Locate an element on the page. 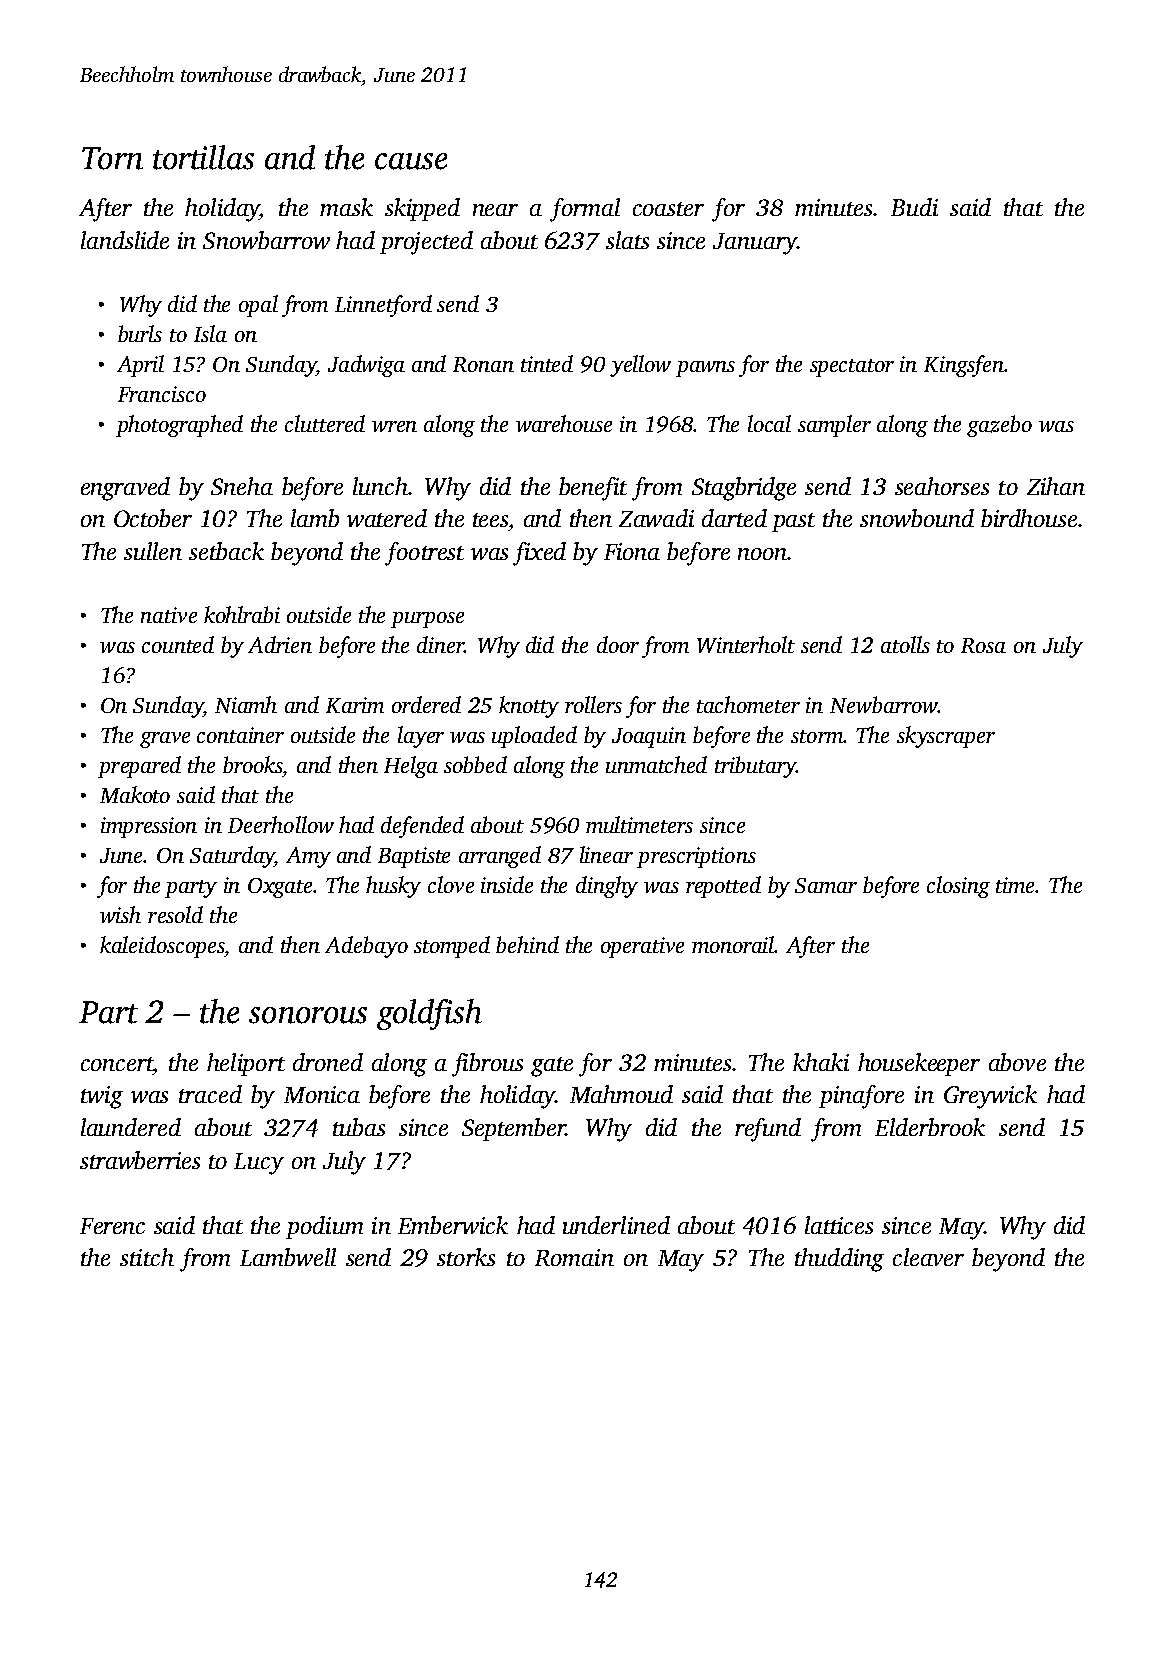  Ferenc is located at coordinates (112, 1226).
